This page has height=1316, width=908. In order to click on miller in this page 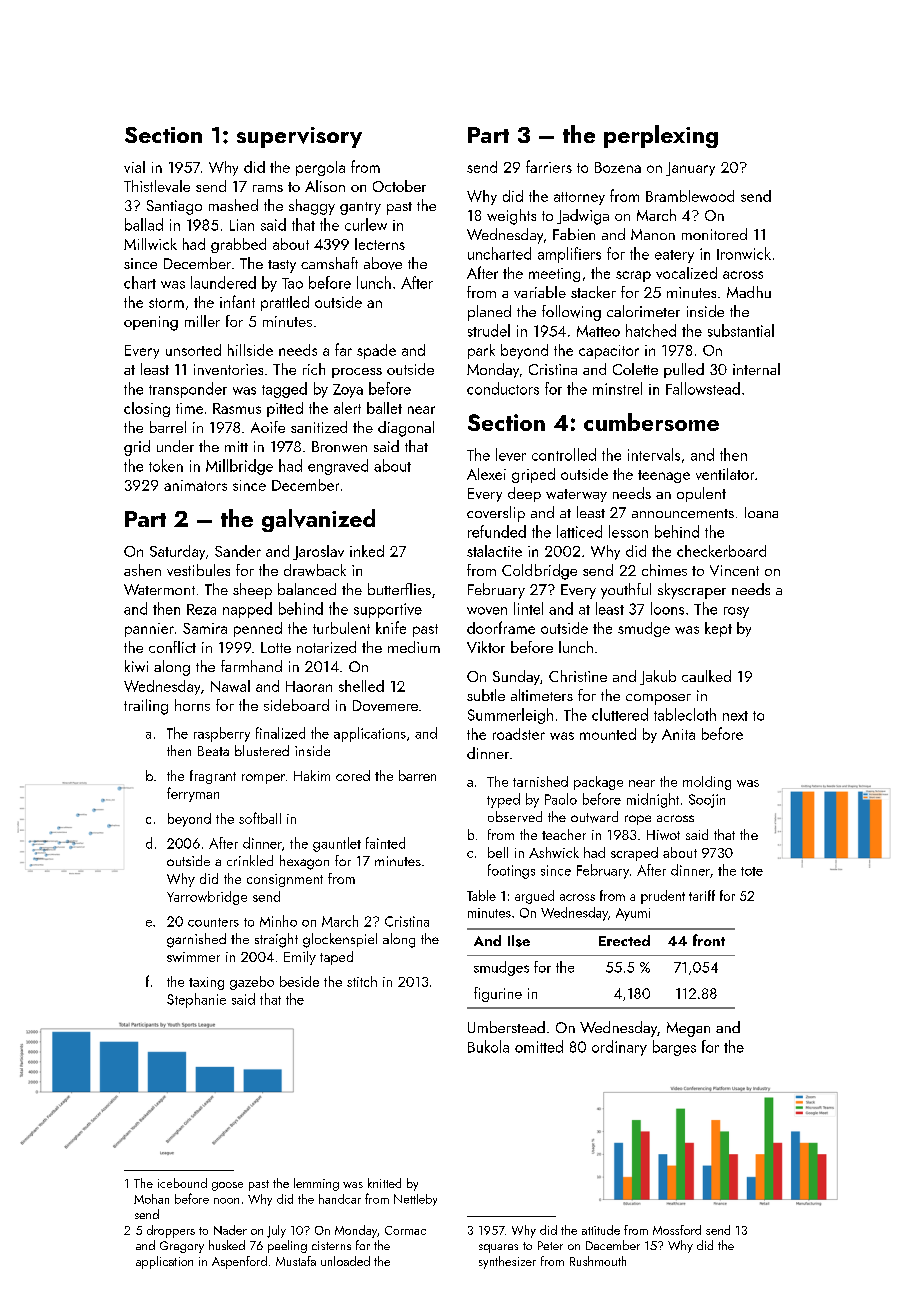, I will do `click(202, 321)`.
